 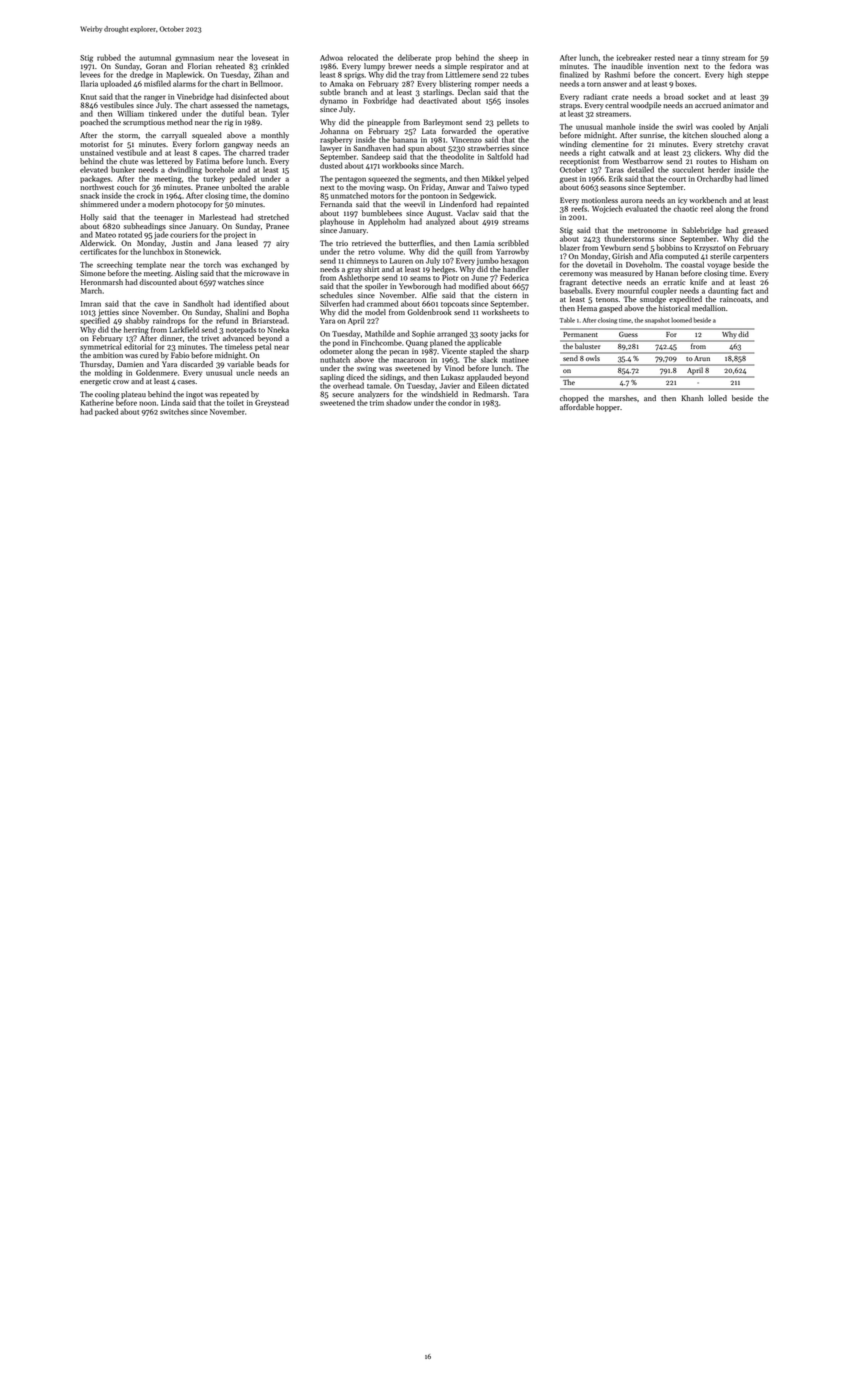 I want to click on autumnal, so click(x=155, y=57).
